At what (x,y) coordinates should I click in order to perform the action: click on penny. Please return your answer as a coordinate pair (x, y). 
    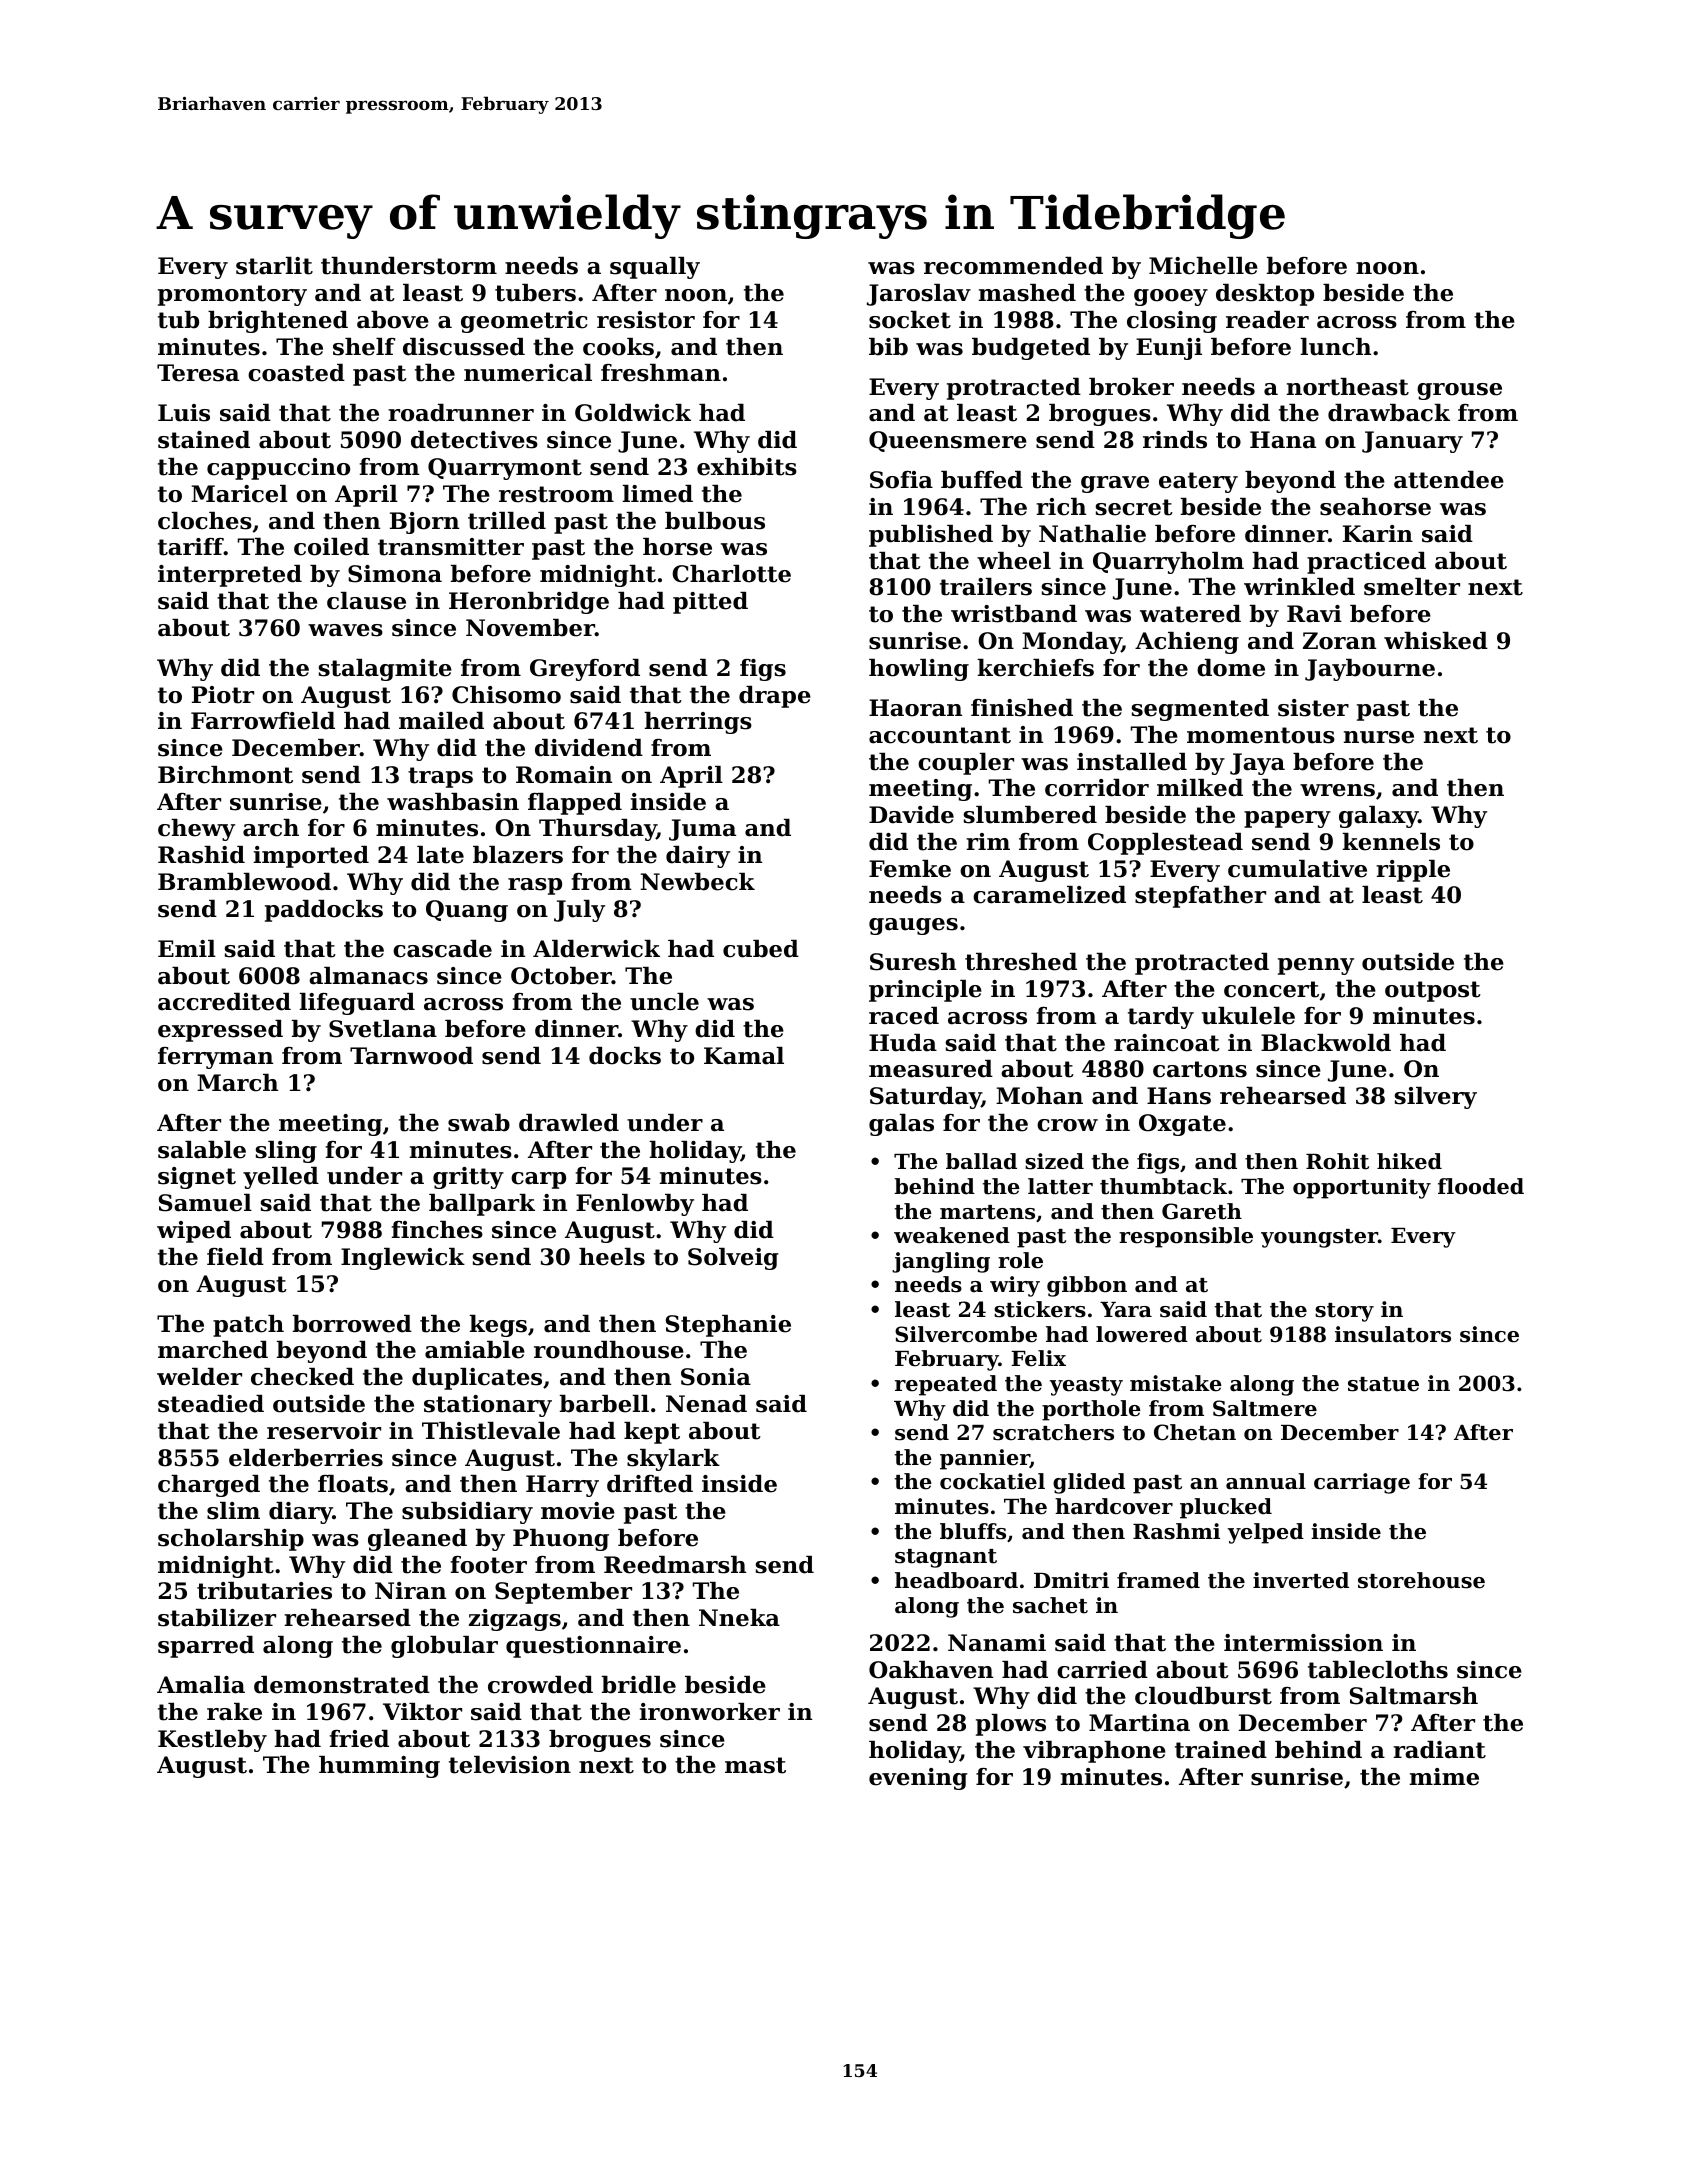
    Looking at the image, I should click on (1316, 966).
